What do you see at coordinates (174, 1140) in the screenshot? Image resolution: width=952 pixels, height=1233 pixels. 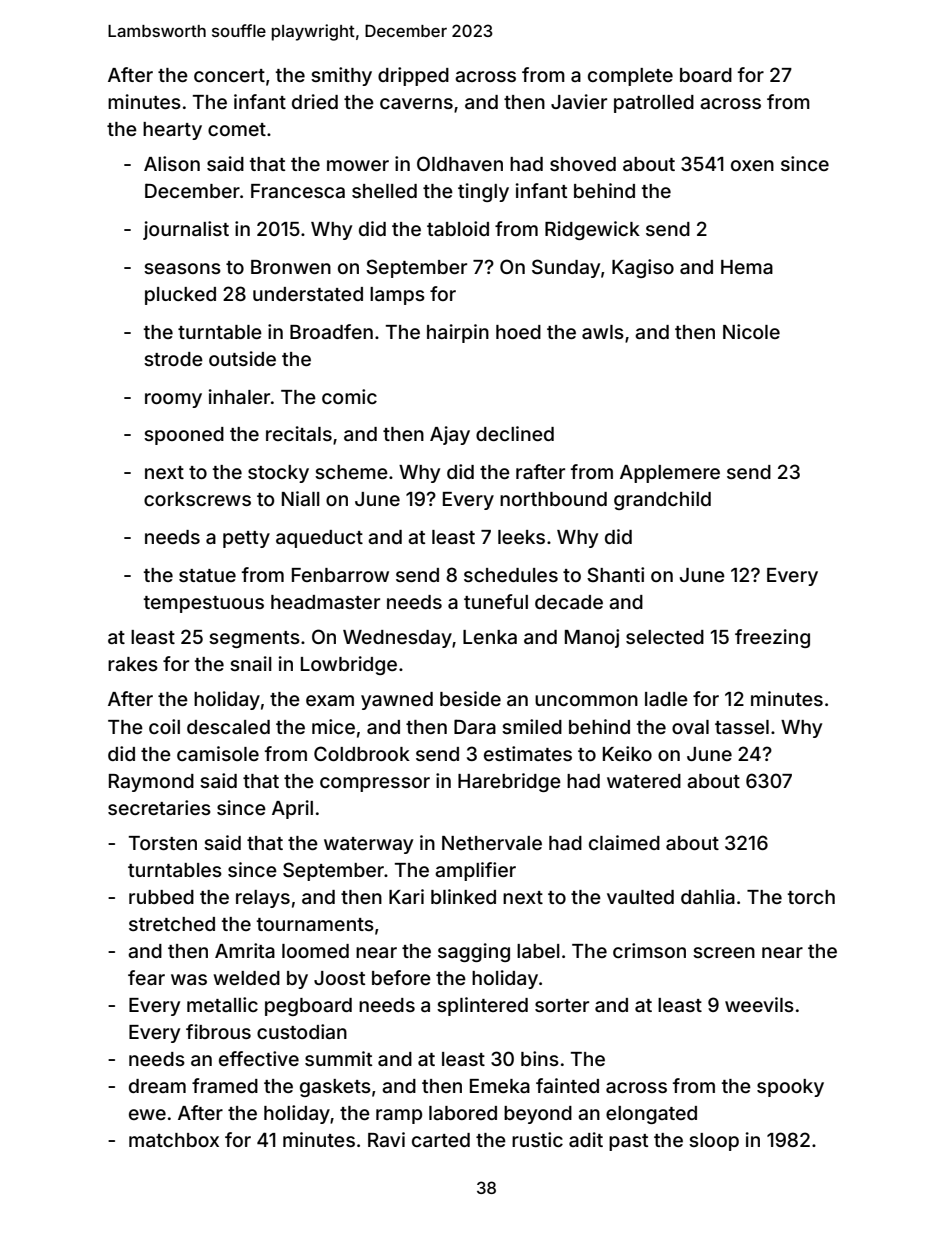 I see `matchbox` at bounding box center [174, 1140].
